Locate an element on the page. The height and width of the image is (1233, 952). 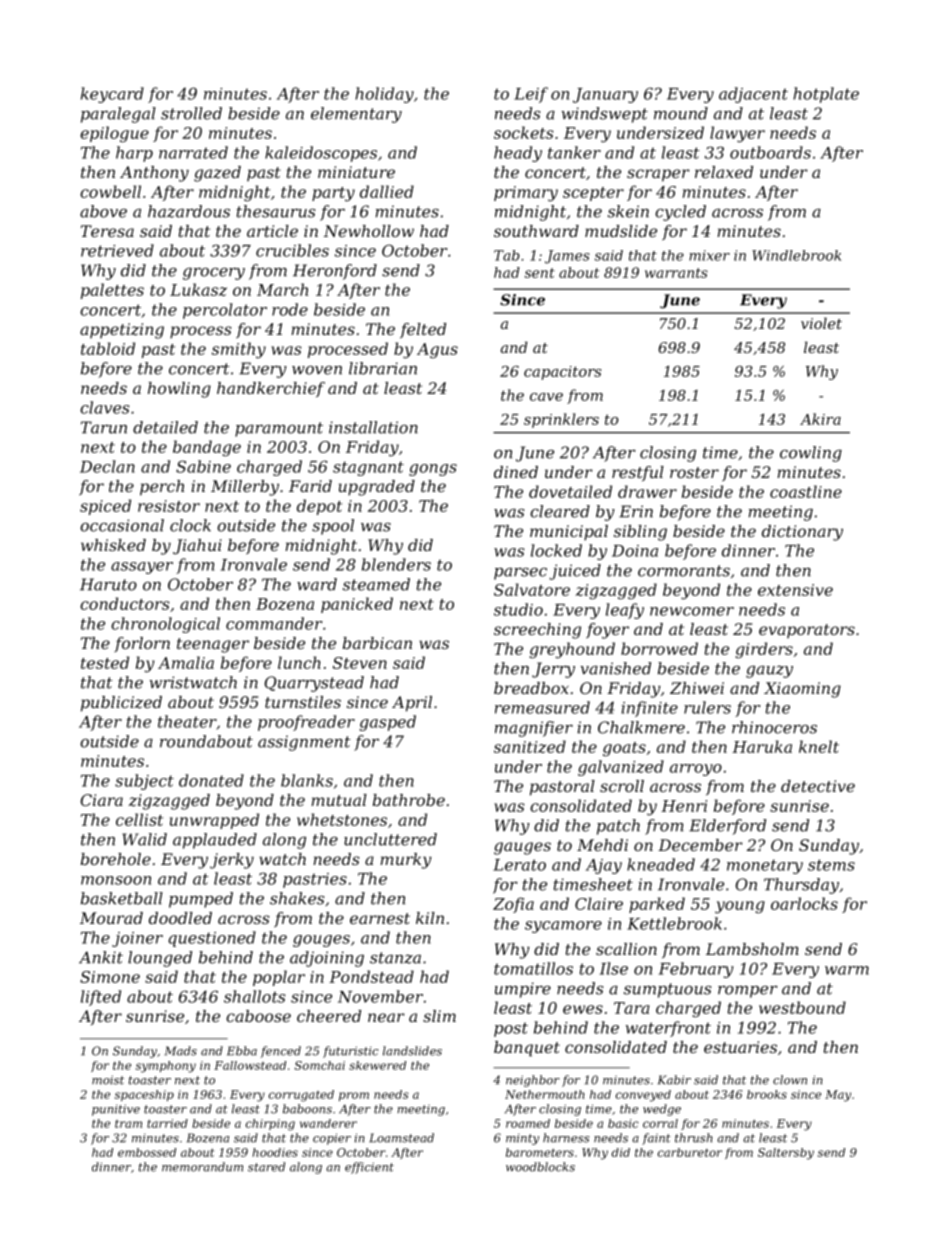
goats is located at coordinates (624, 749).
